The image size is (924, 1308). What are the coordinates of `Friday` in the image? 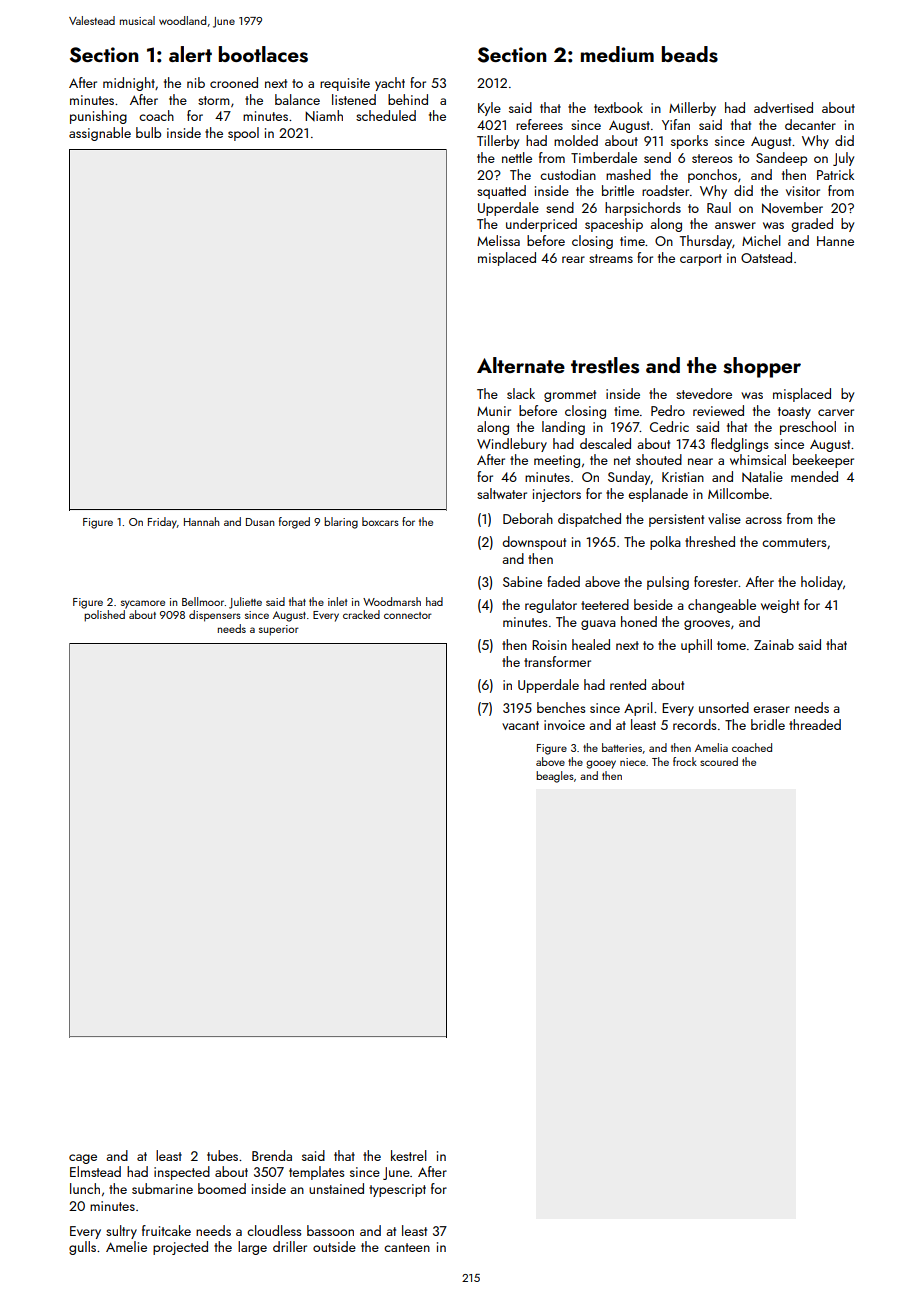 It's located at (162, 523).
